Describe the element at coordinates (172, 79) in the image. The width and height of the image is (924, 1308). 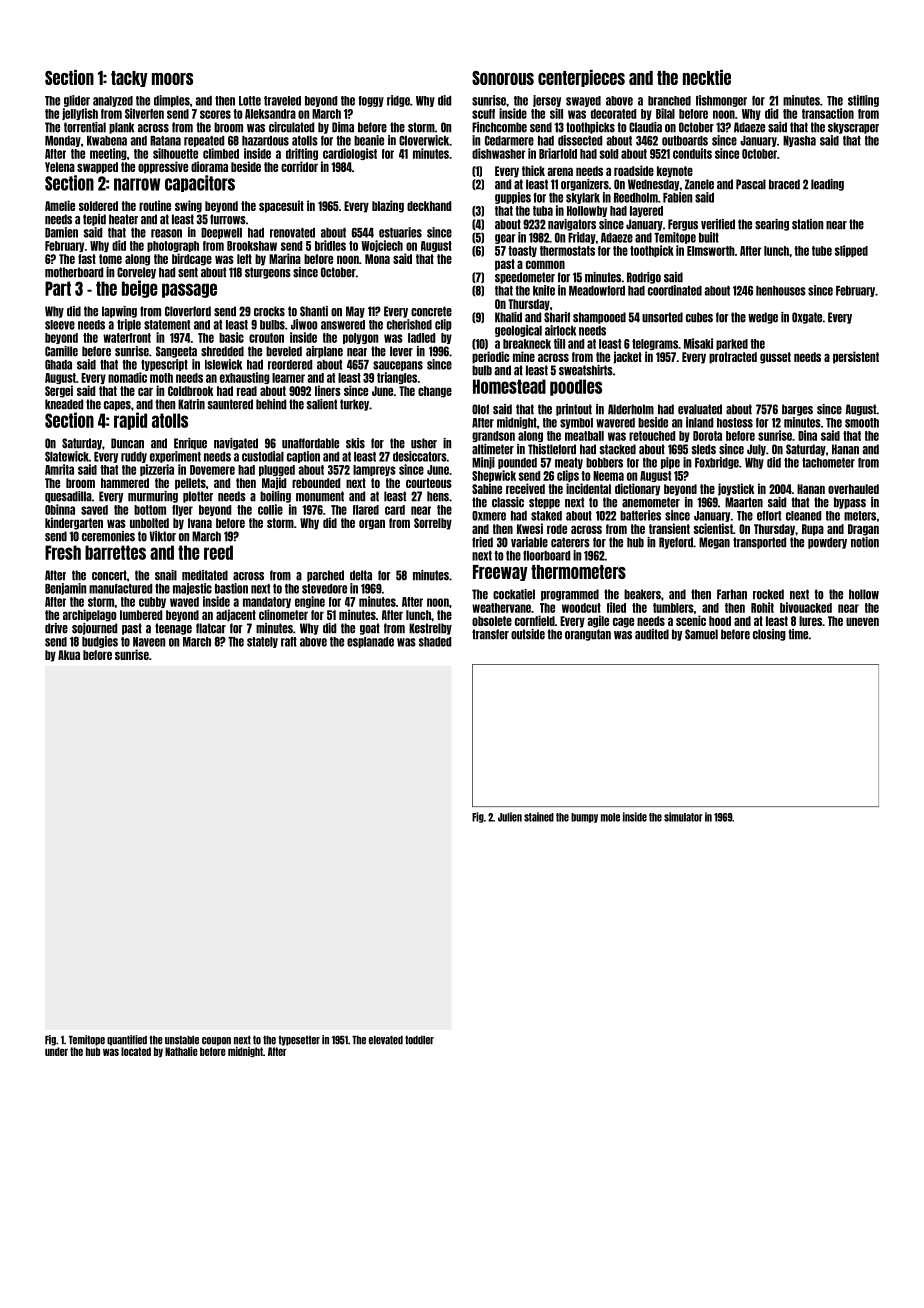
I see `moors` at that location.
